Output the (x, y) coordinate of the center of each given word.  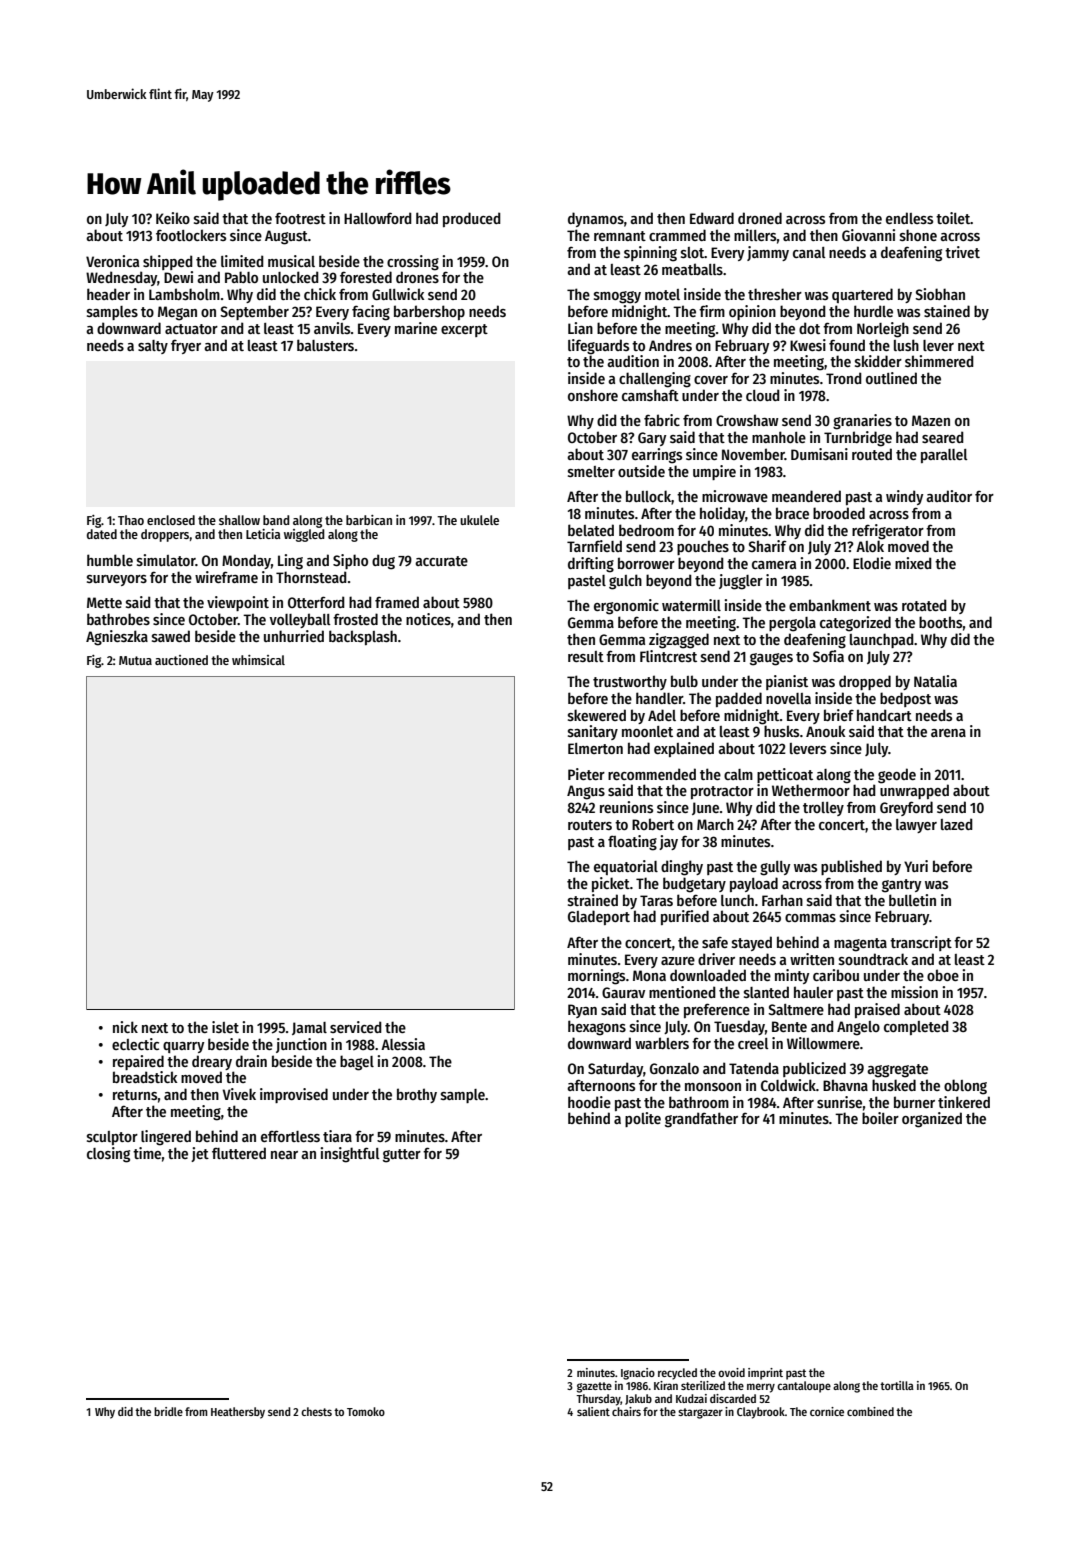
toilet (953, 218)
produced (472, 219)
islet (225, 1027)
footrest (300, 218)
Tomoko (366, 1411)
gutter (402, 1156)
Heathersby (238, 1413)
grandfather (701, 1120)
